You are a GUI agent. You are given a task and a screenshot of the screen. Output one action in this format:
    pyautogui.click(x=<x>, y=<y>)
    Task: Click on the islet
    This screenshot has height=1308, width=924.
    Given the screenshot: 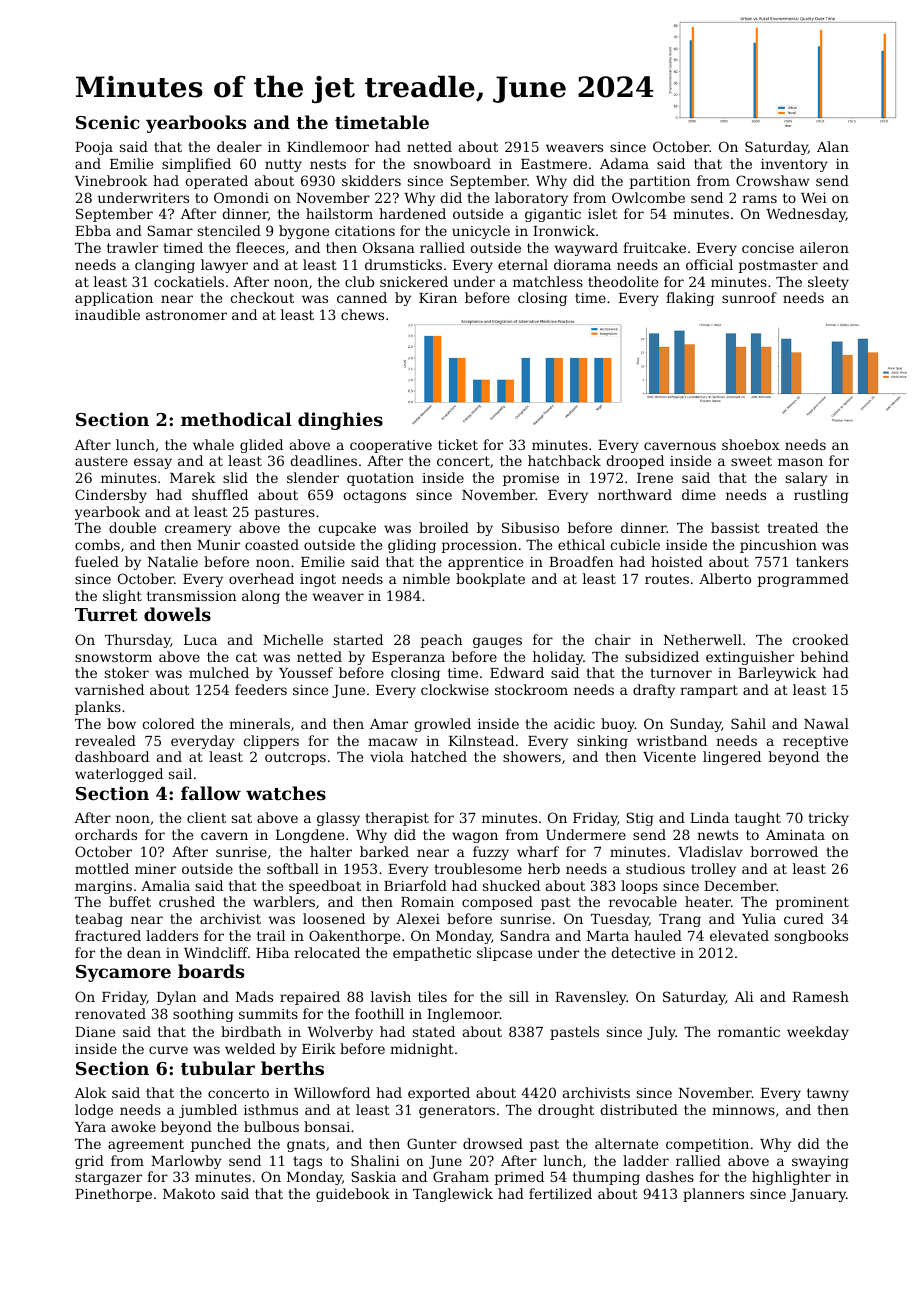 What is the action you would take?
    pyautogui.click(x=602, y=213)
